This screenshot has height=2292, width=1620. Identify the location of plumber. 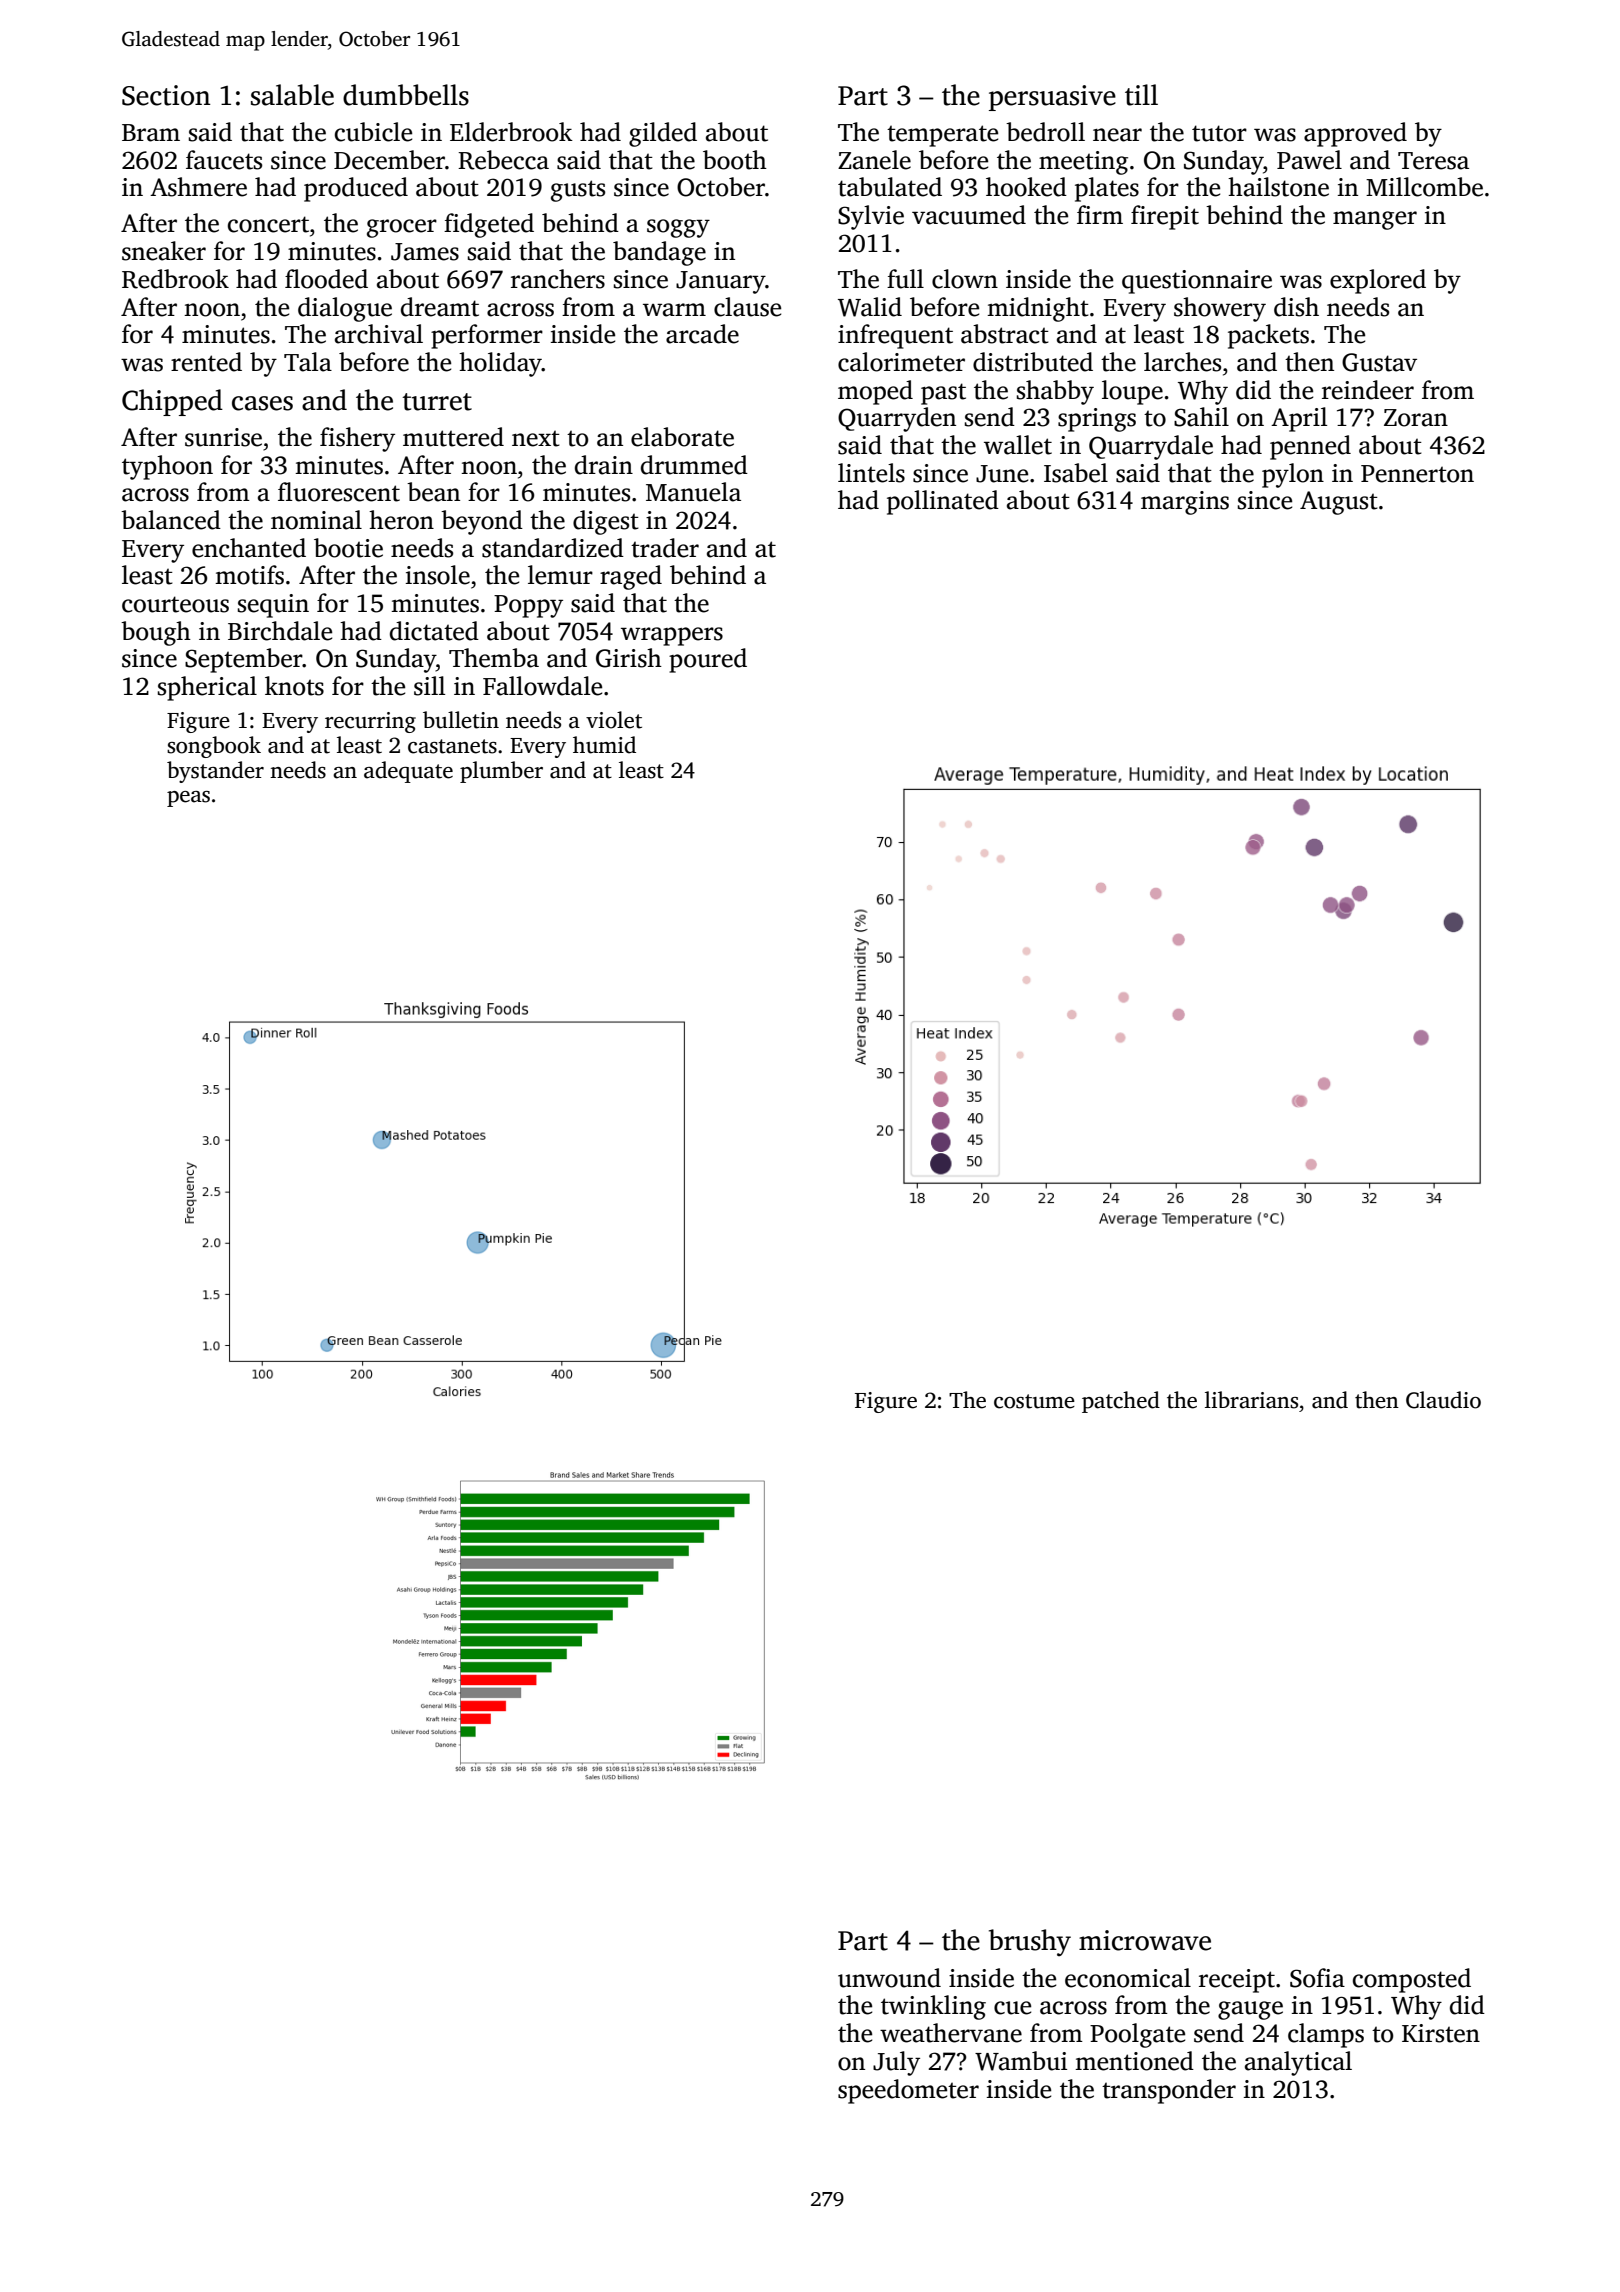
(501, 772).
